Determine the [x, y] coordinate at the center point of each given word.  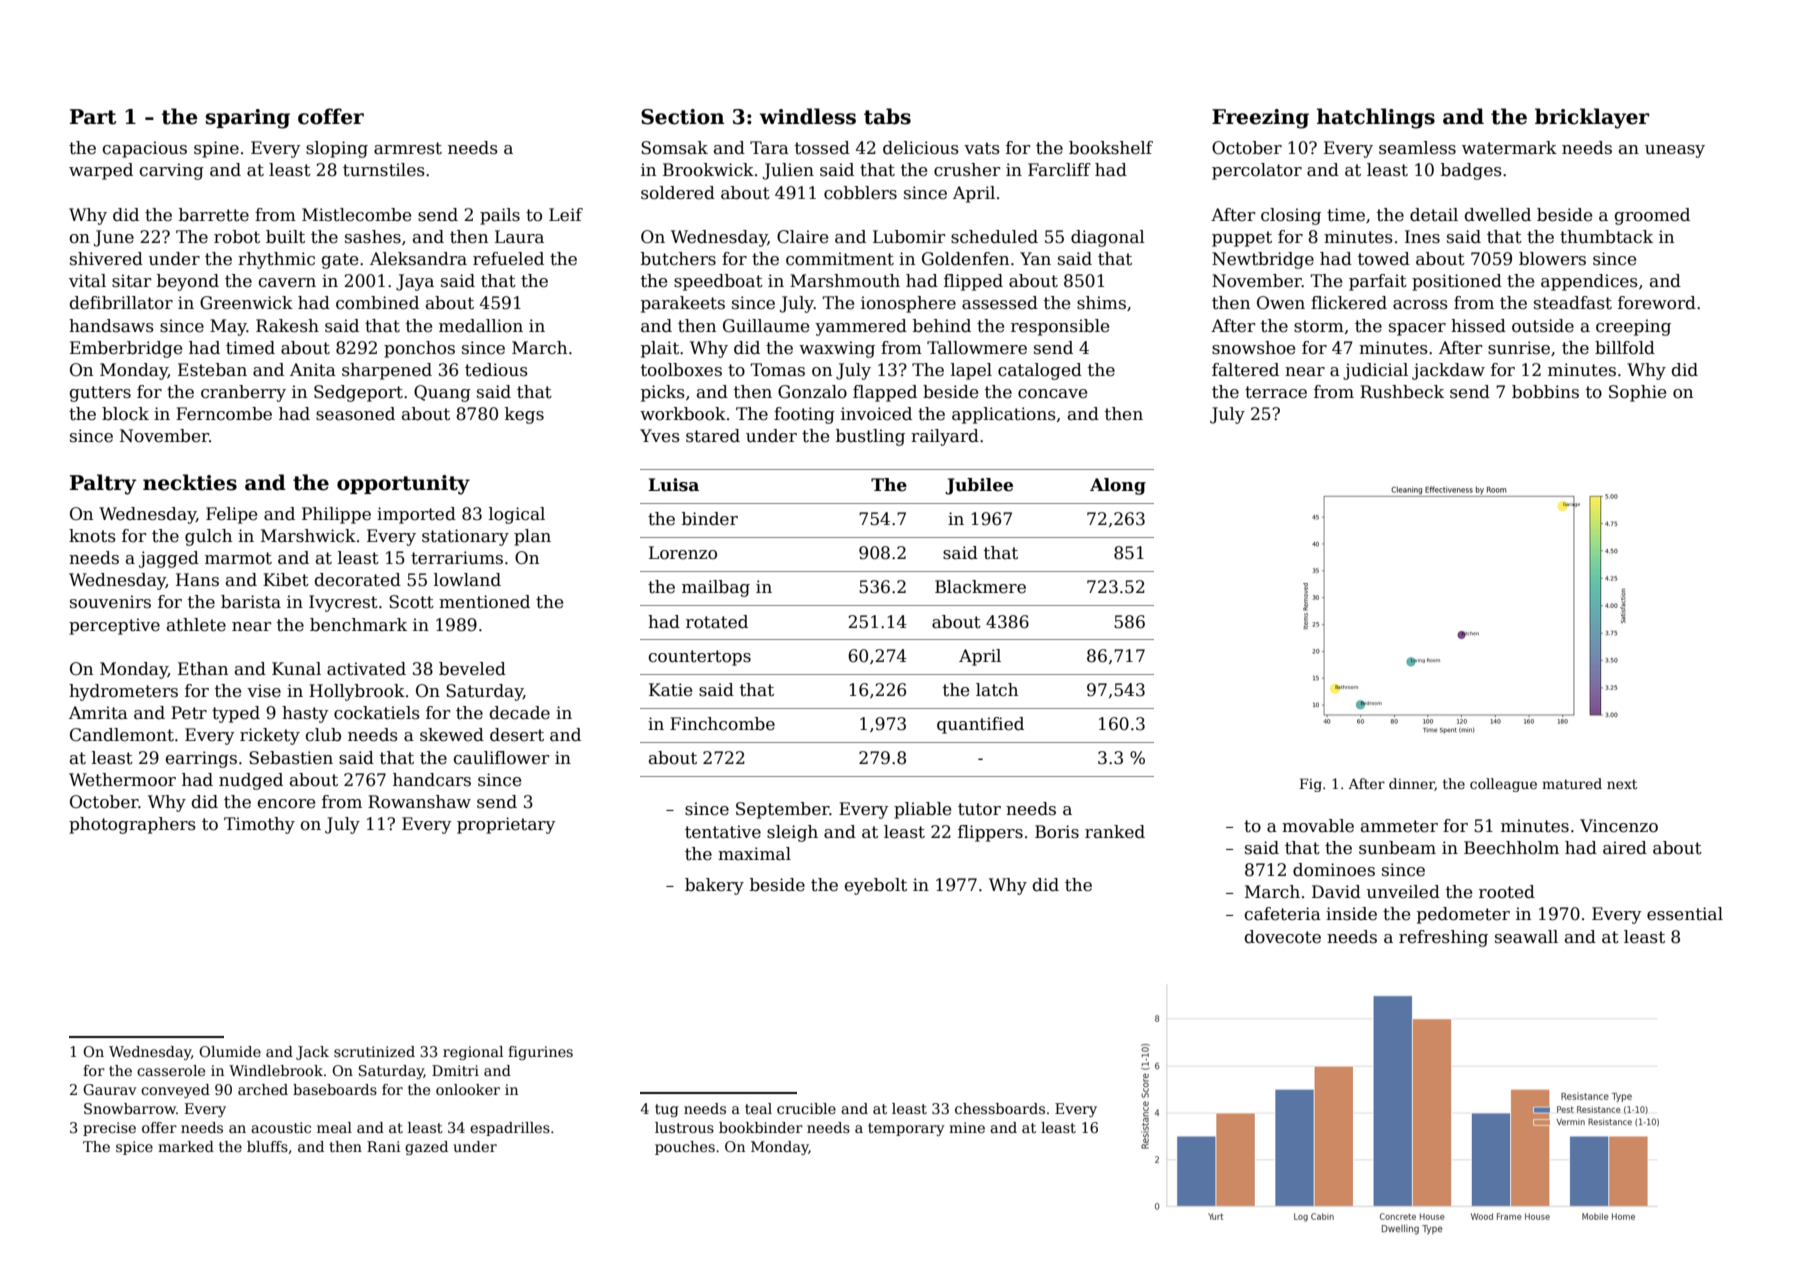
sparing [248, 119]
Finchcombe [722, 724]
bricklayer [1592, 118]
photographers [132, 825]
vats [982, 148]
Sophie [1637, 393]
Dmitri [455, 1070]
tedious [496, 370]
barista [251, 602]
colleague [1503, 785]
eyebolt [876, 886]
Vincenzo [1619, 826]
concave [1052, 394]
